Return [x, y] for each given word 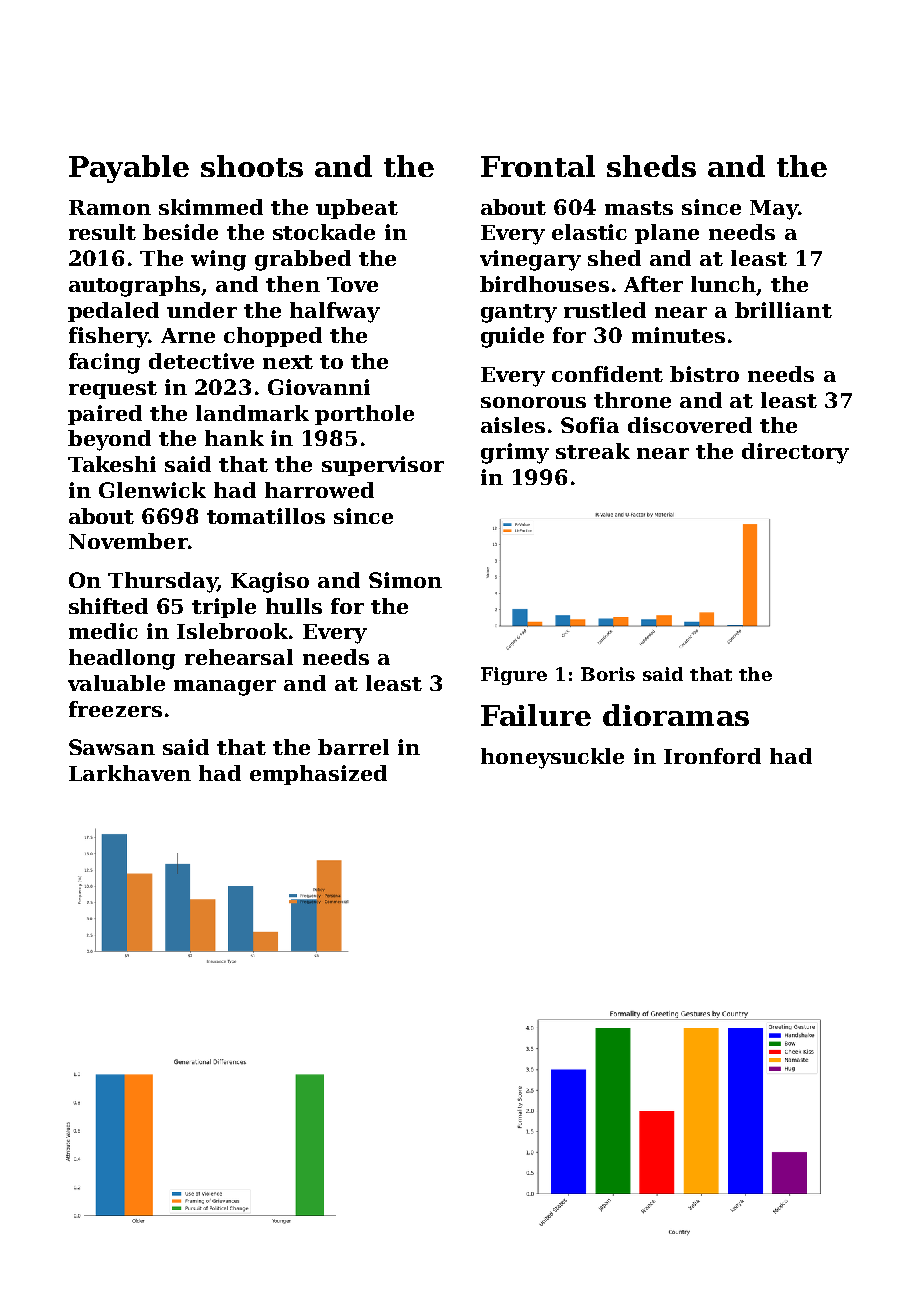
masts [639, 208]
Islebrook [232, 631]
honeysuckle [552, 758]
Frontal [538, 166]
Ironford [712, 756]
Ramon [110, 207]
